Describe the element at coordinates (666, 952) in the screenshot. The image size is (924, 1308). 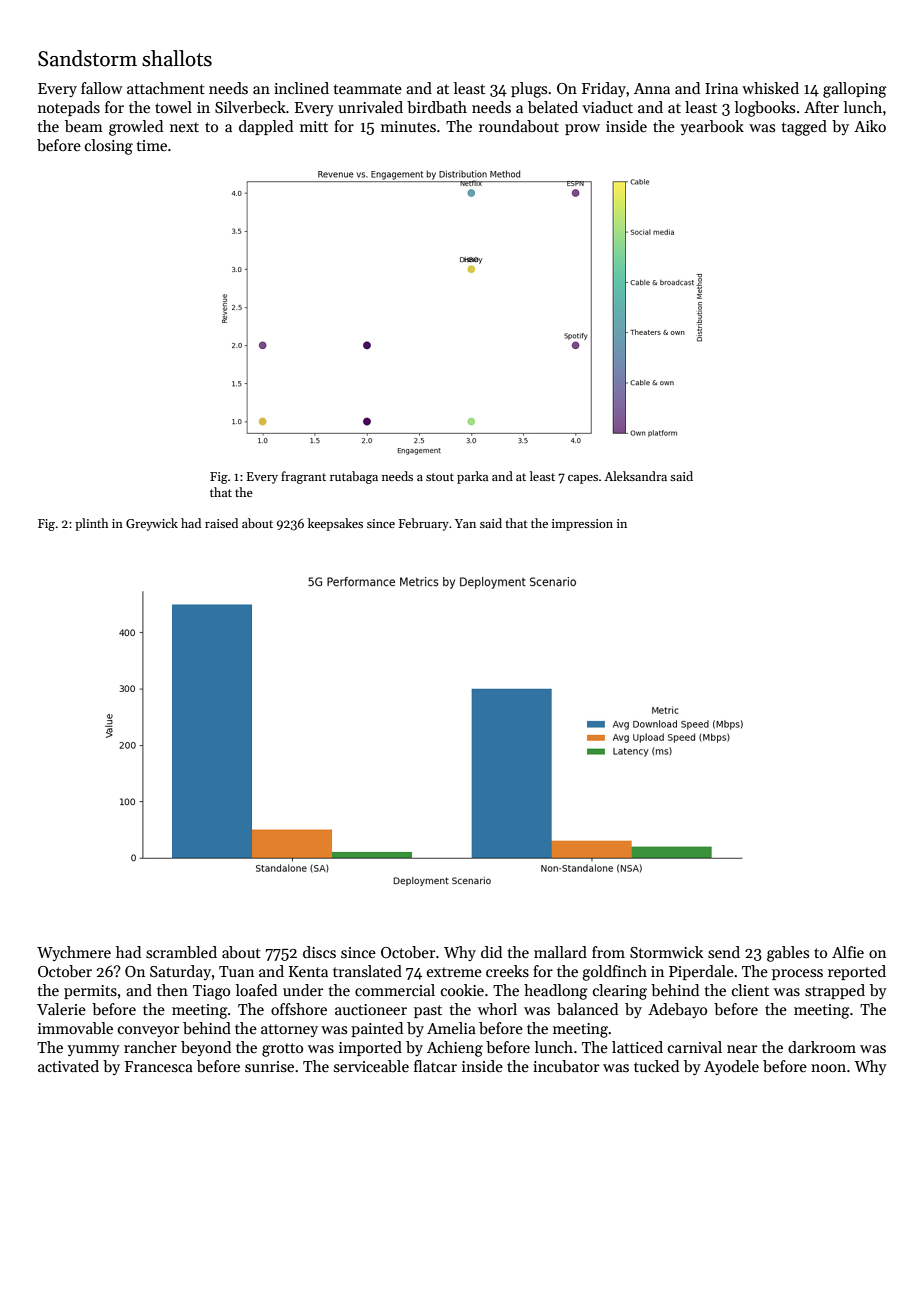
I see `Stormwick` at that location.
